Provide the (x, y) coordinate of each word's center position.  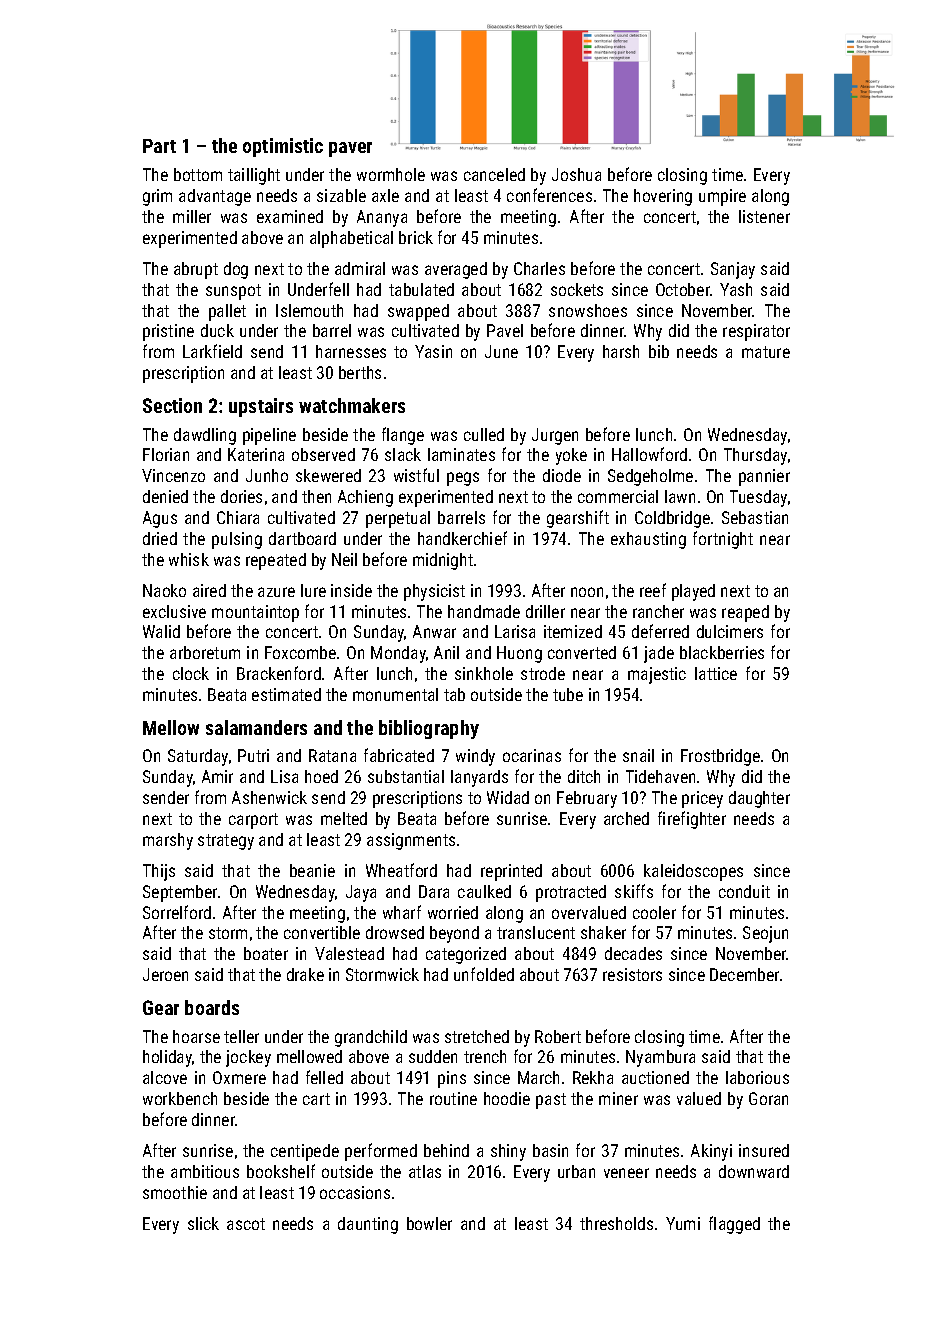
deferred (660, 631)
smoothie (175, 1192)
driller (545, 611)
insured (764, 1150)
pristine (168, 332)
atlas (425, 1171)
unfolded (484, 974)
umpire (722, 197)
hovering (663, 197)
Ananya (382, 218)
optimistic (283, 147)
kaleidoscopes (693, 872)
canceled (494, 174)
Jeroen (165, 974)
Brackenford (279, 673)
